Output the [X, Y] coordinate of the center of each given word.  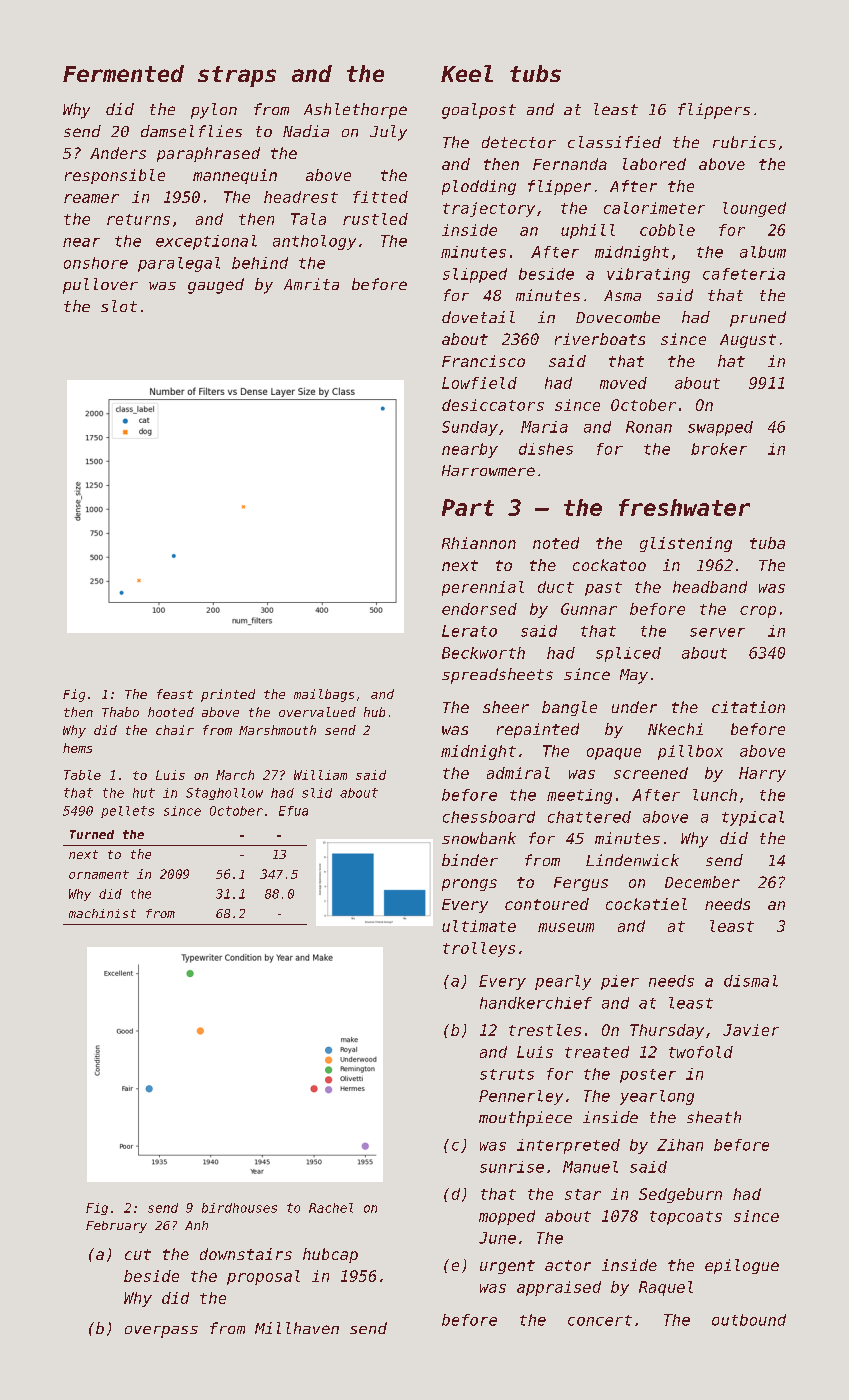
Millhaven [297, 1328]
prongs [469, 885]
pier [620, 982]
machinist [102, 913]
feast [175, 694]
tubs [535, 73]
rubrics [744, 142]
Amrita [311, 284]
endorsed [479, 609]
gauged [216, 286]
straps [237, 76]
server [717, 632]
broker [719, 449]
